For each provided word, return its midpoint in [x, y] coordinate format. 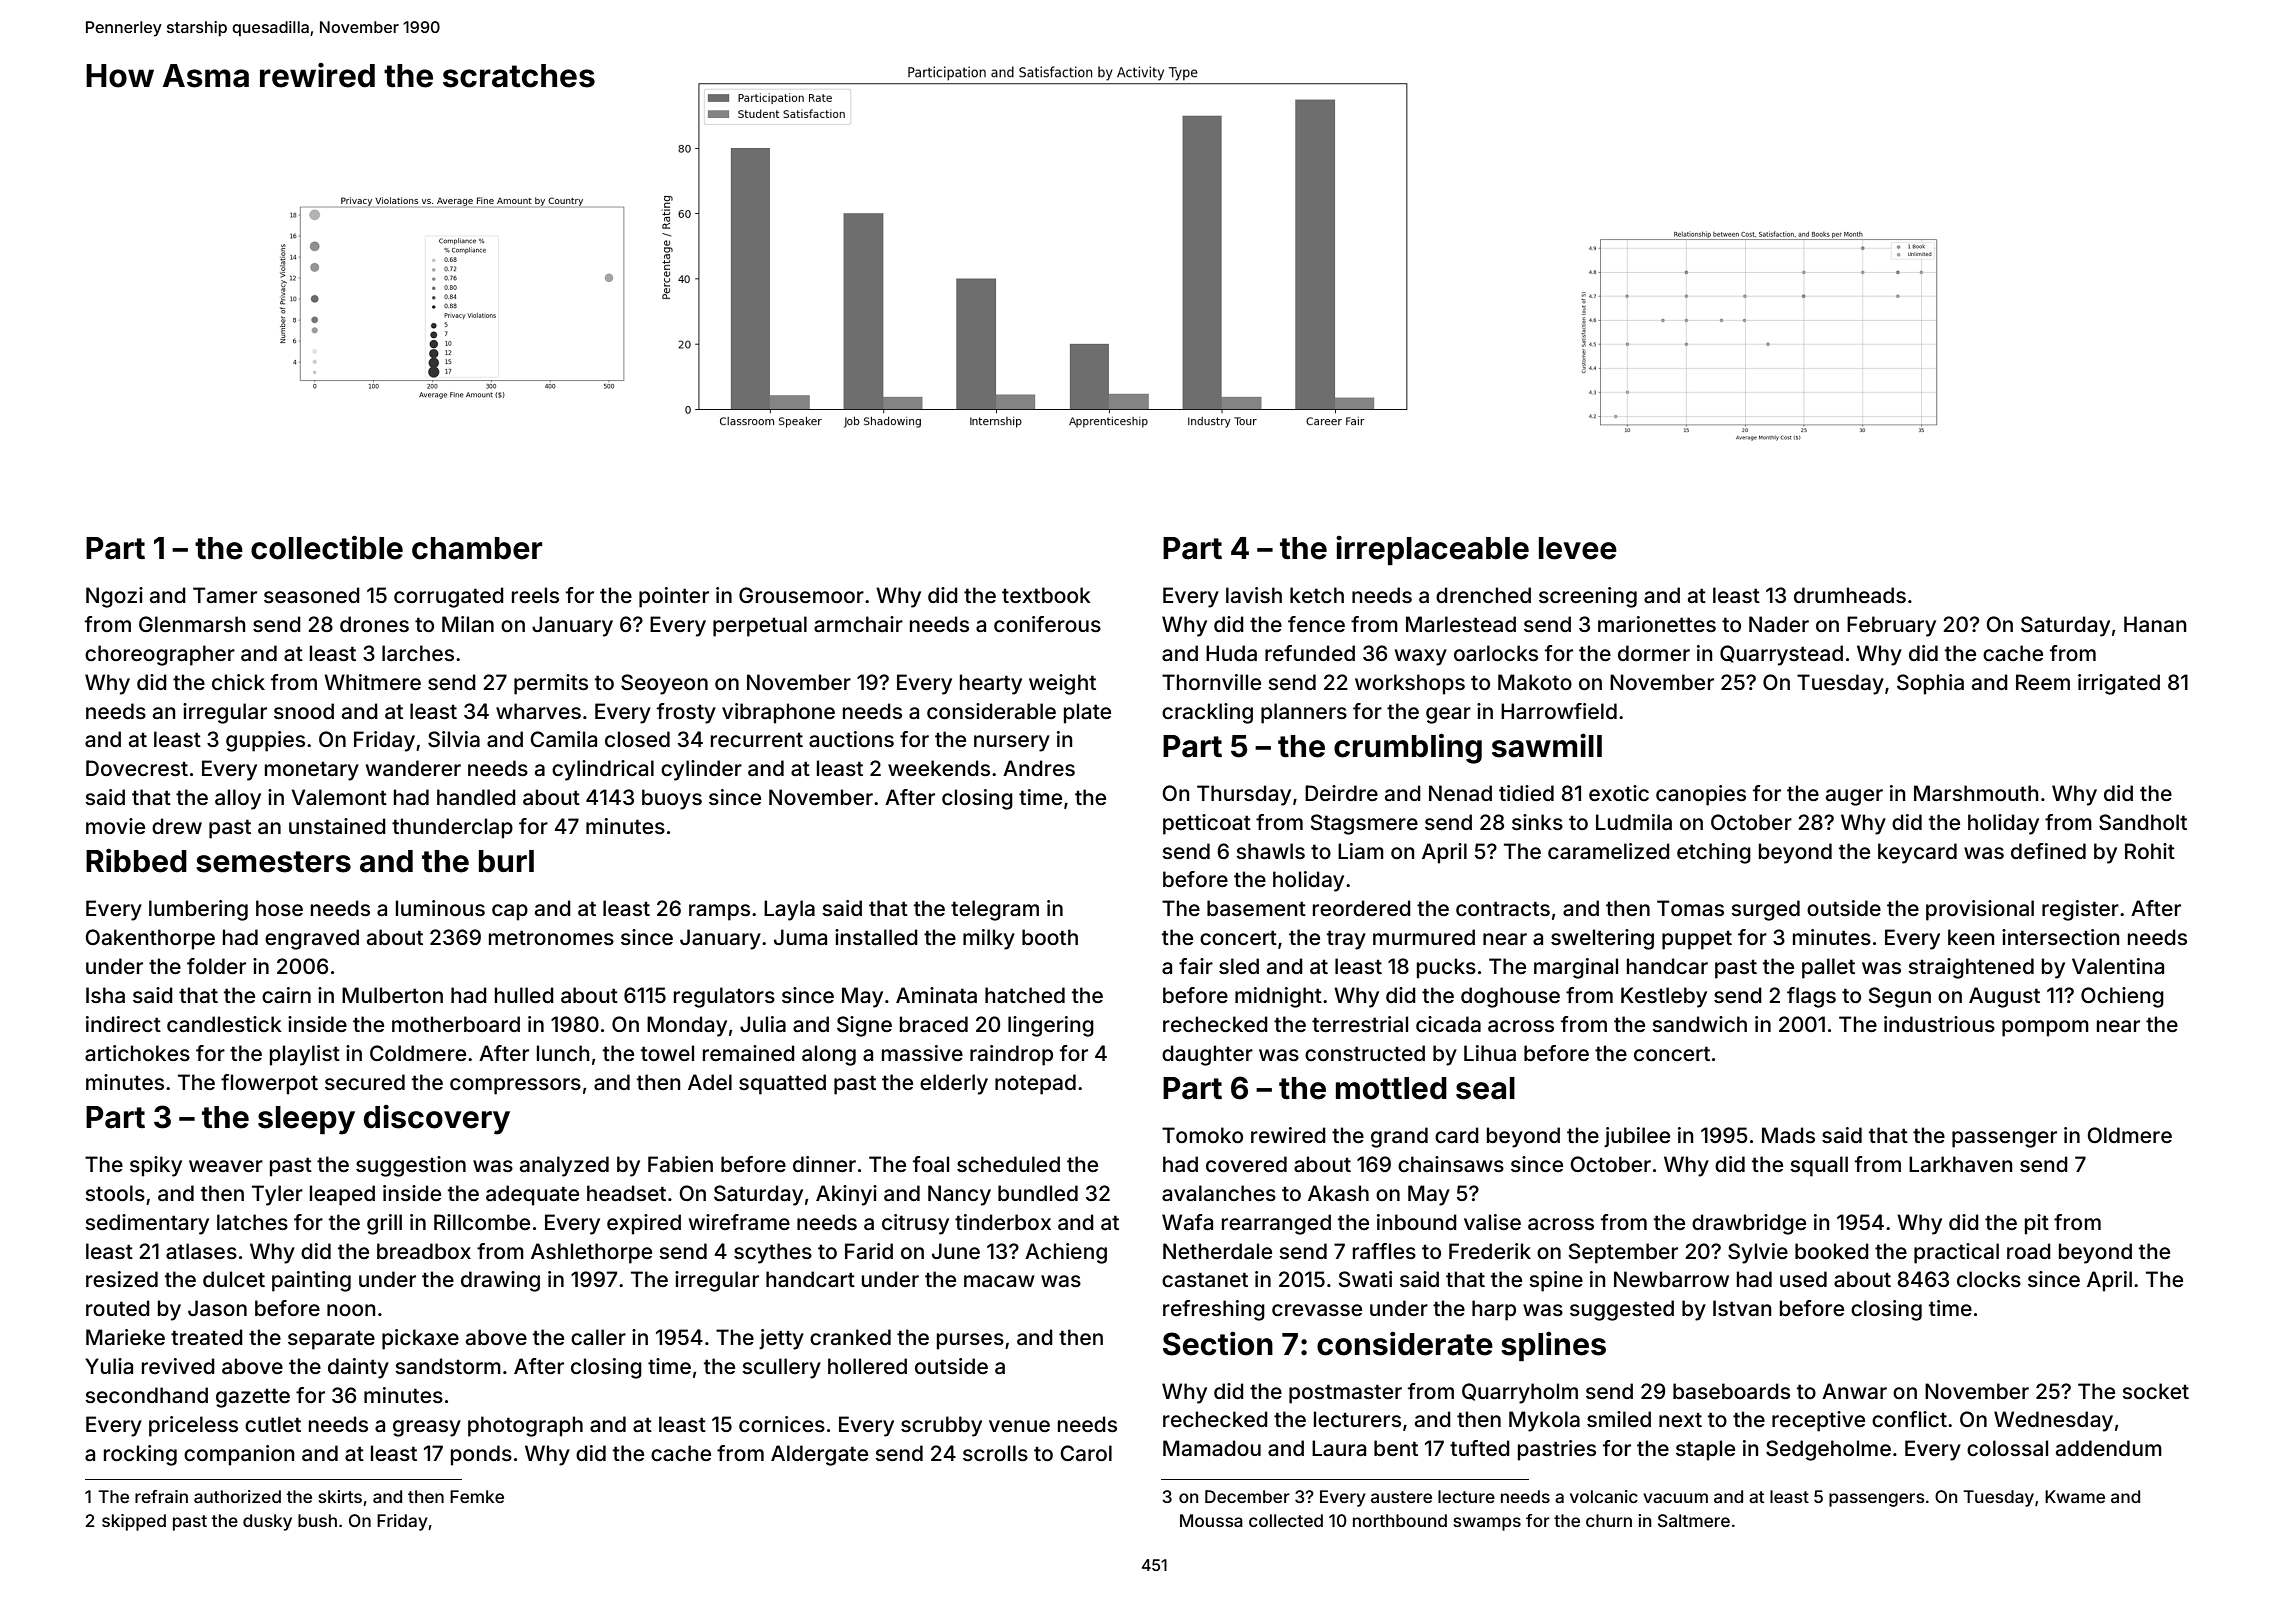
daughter [1207, 1055]
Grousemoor [801, 595]
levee [1578, 548]
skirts [340, 1496]
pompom [2045, 1028]
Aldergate [819, 1455]
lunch [563, 1053]
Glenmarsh [192, 624]
